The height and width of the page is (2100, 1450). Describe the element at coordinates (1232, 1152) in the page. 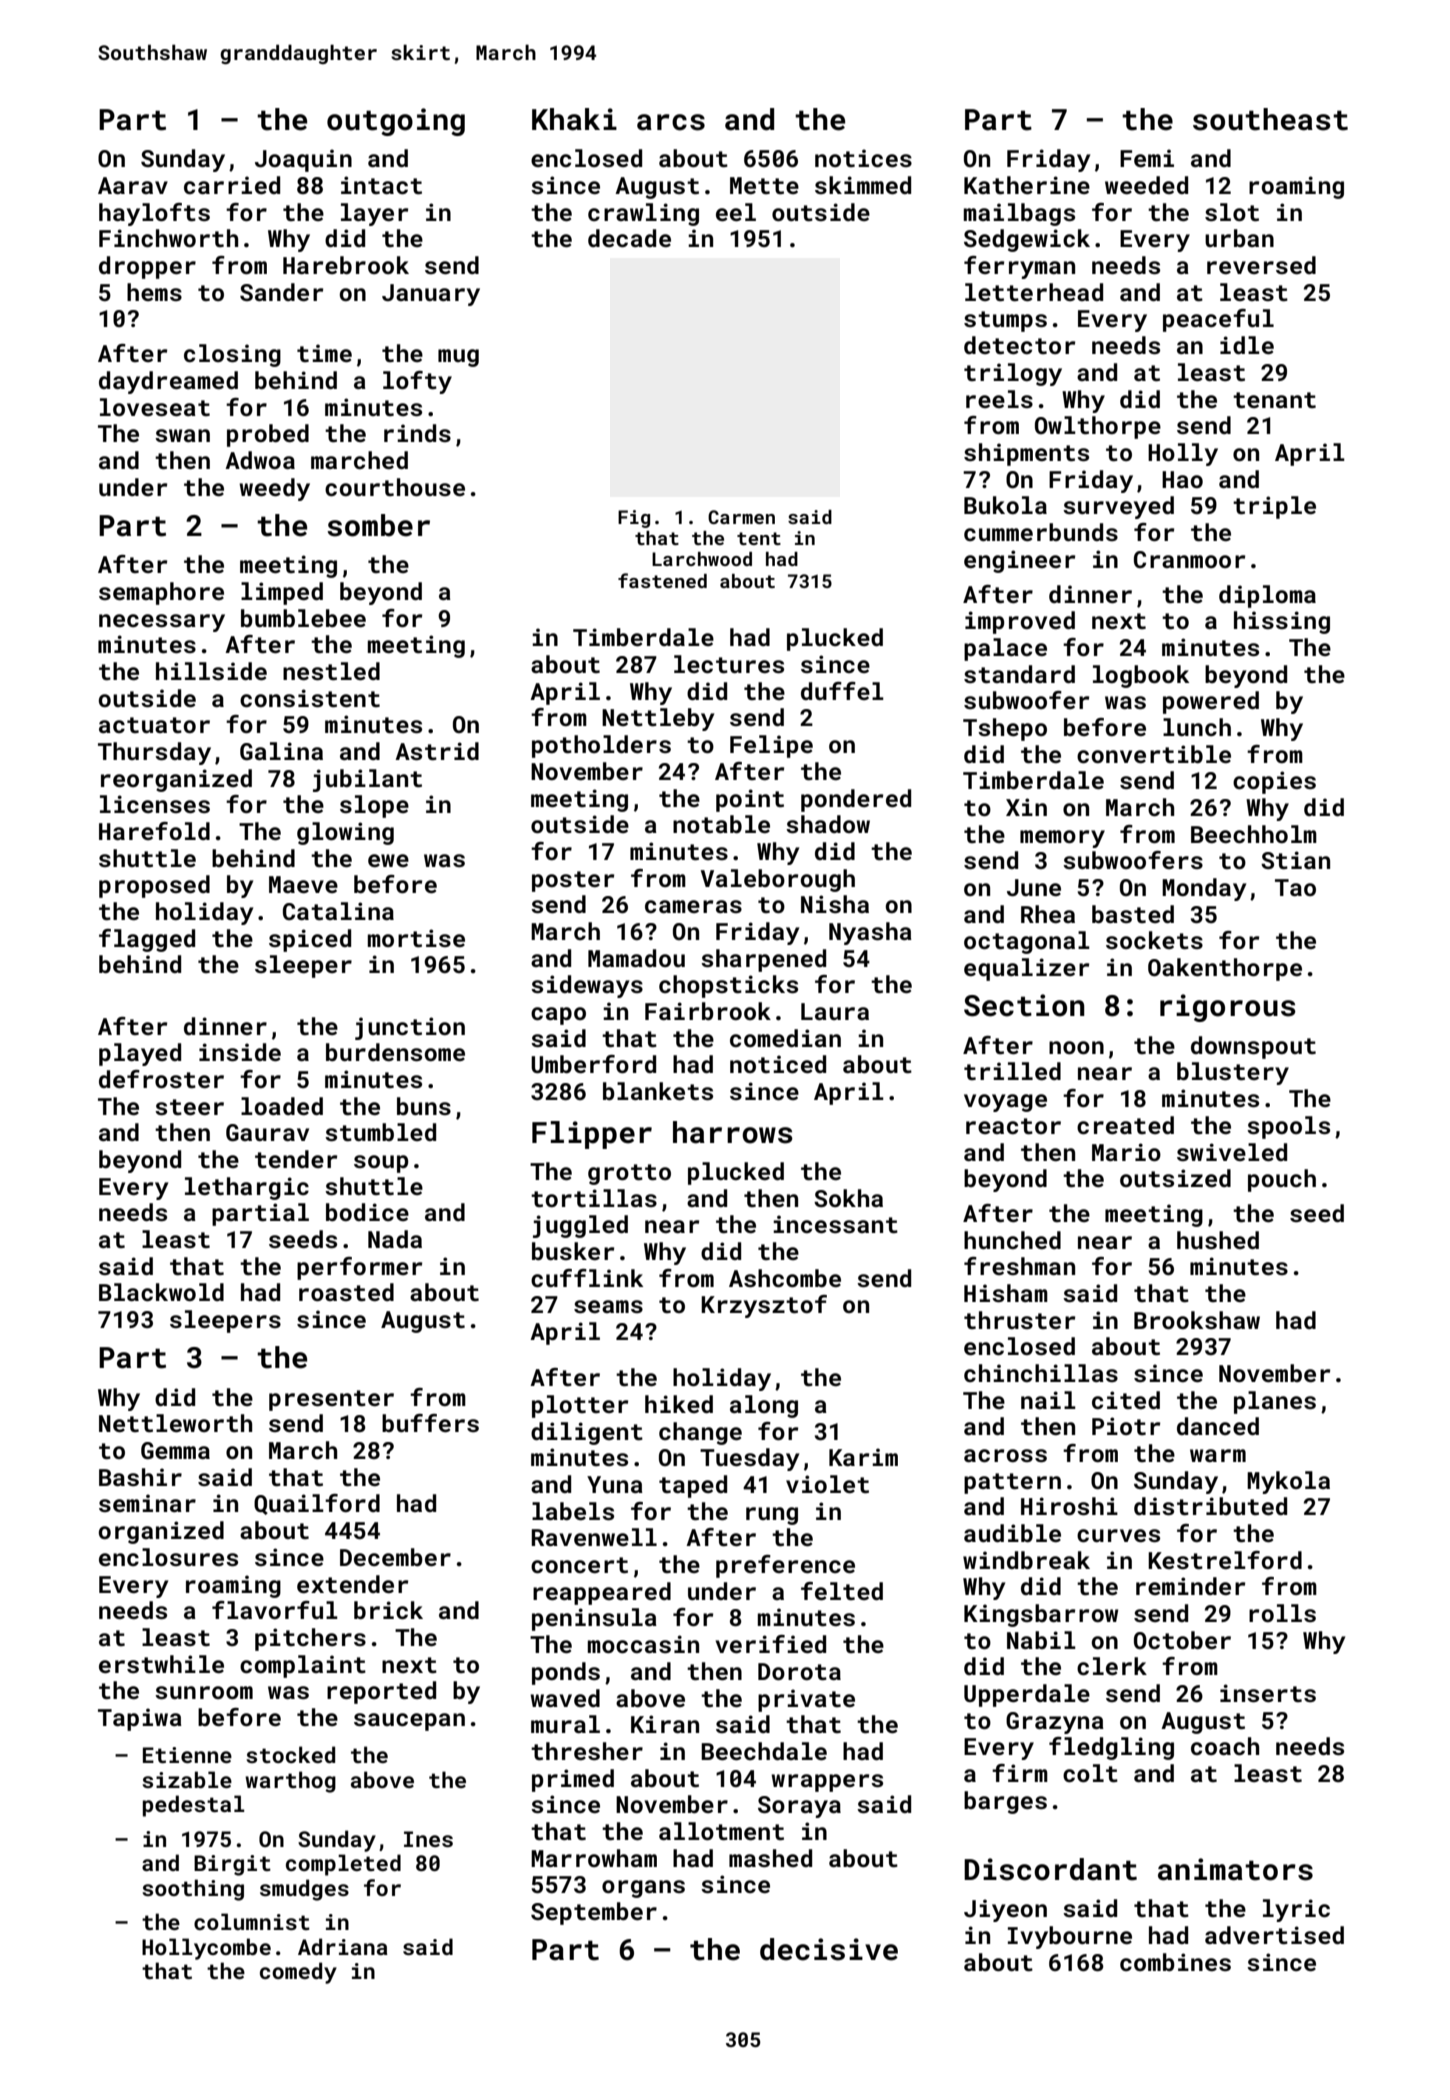

I see `swiveled` at that location.
